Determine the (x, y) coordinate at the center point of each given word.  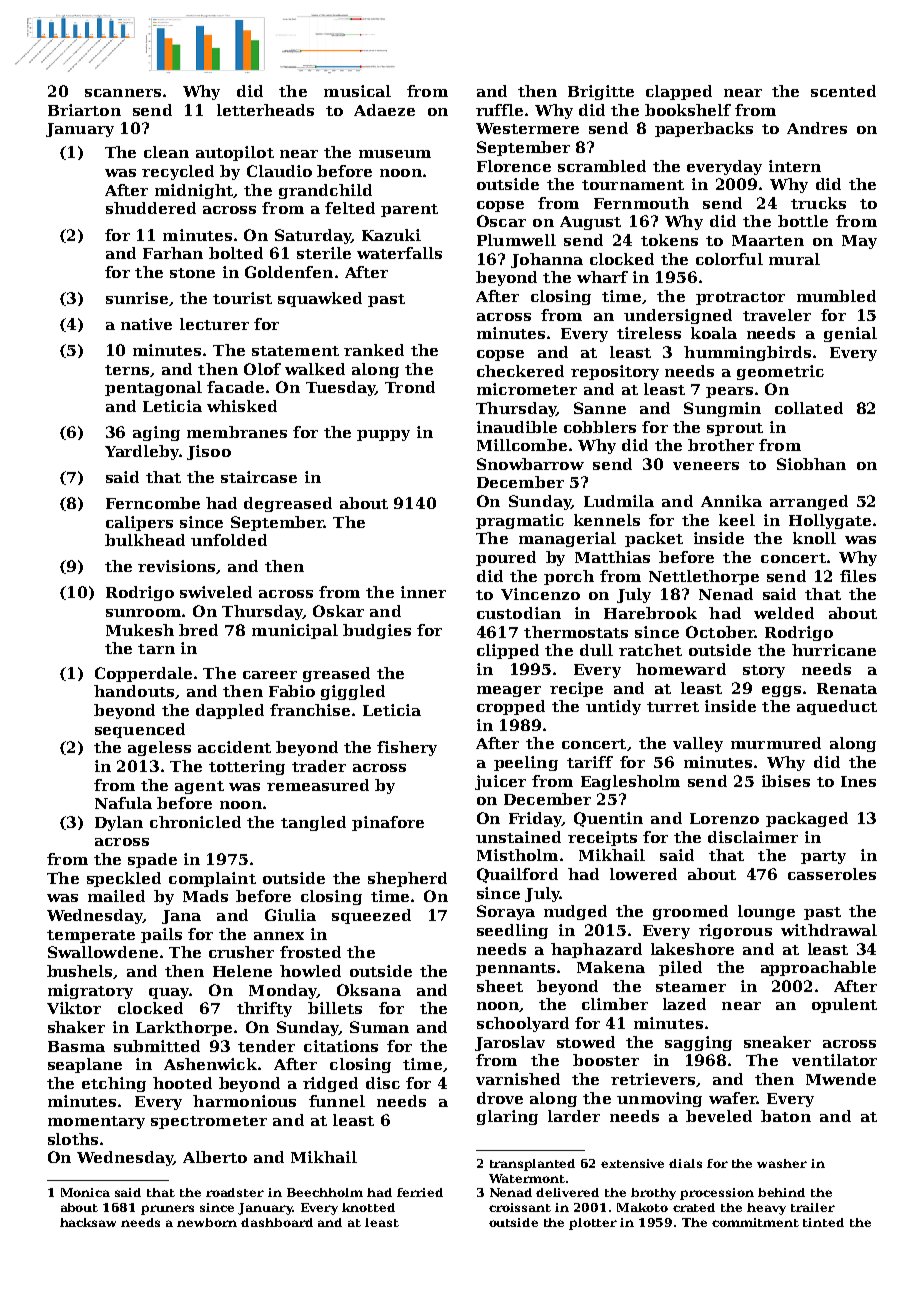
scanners (123, 93)
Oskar (338, 611)
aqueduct (837, 707)
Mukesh (140, 630)
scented (843, 91)
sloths (73, 1139)
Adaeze (384, 110)
